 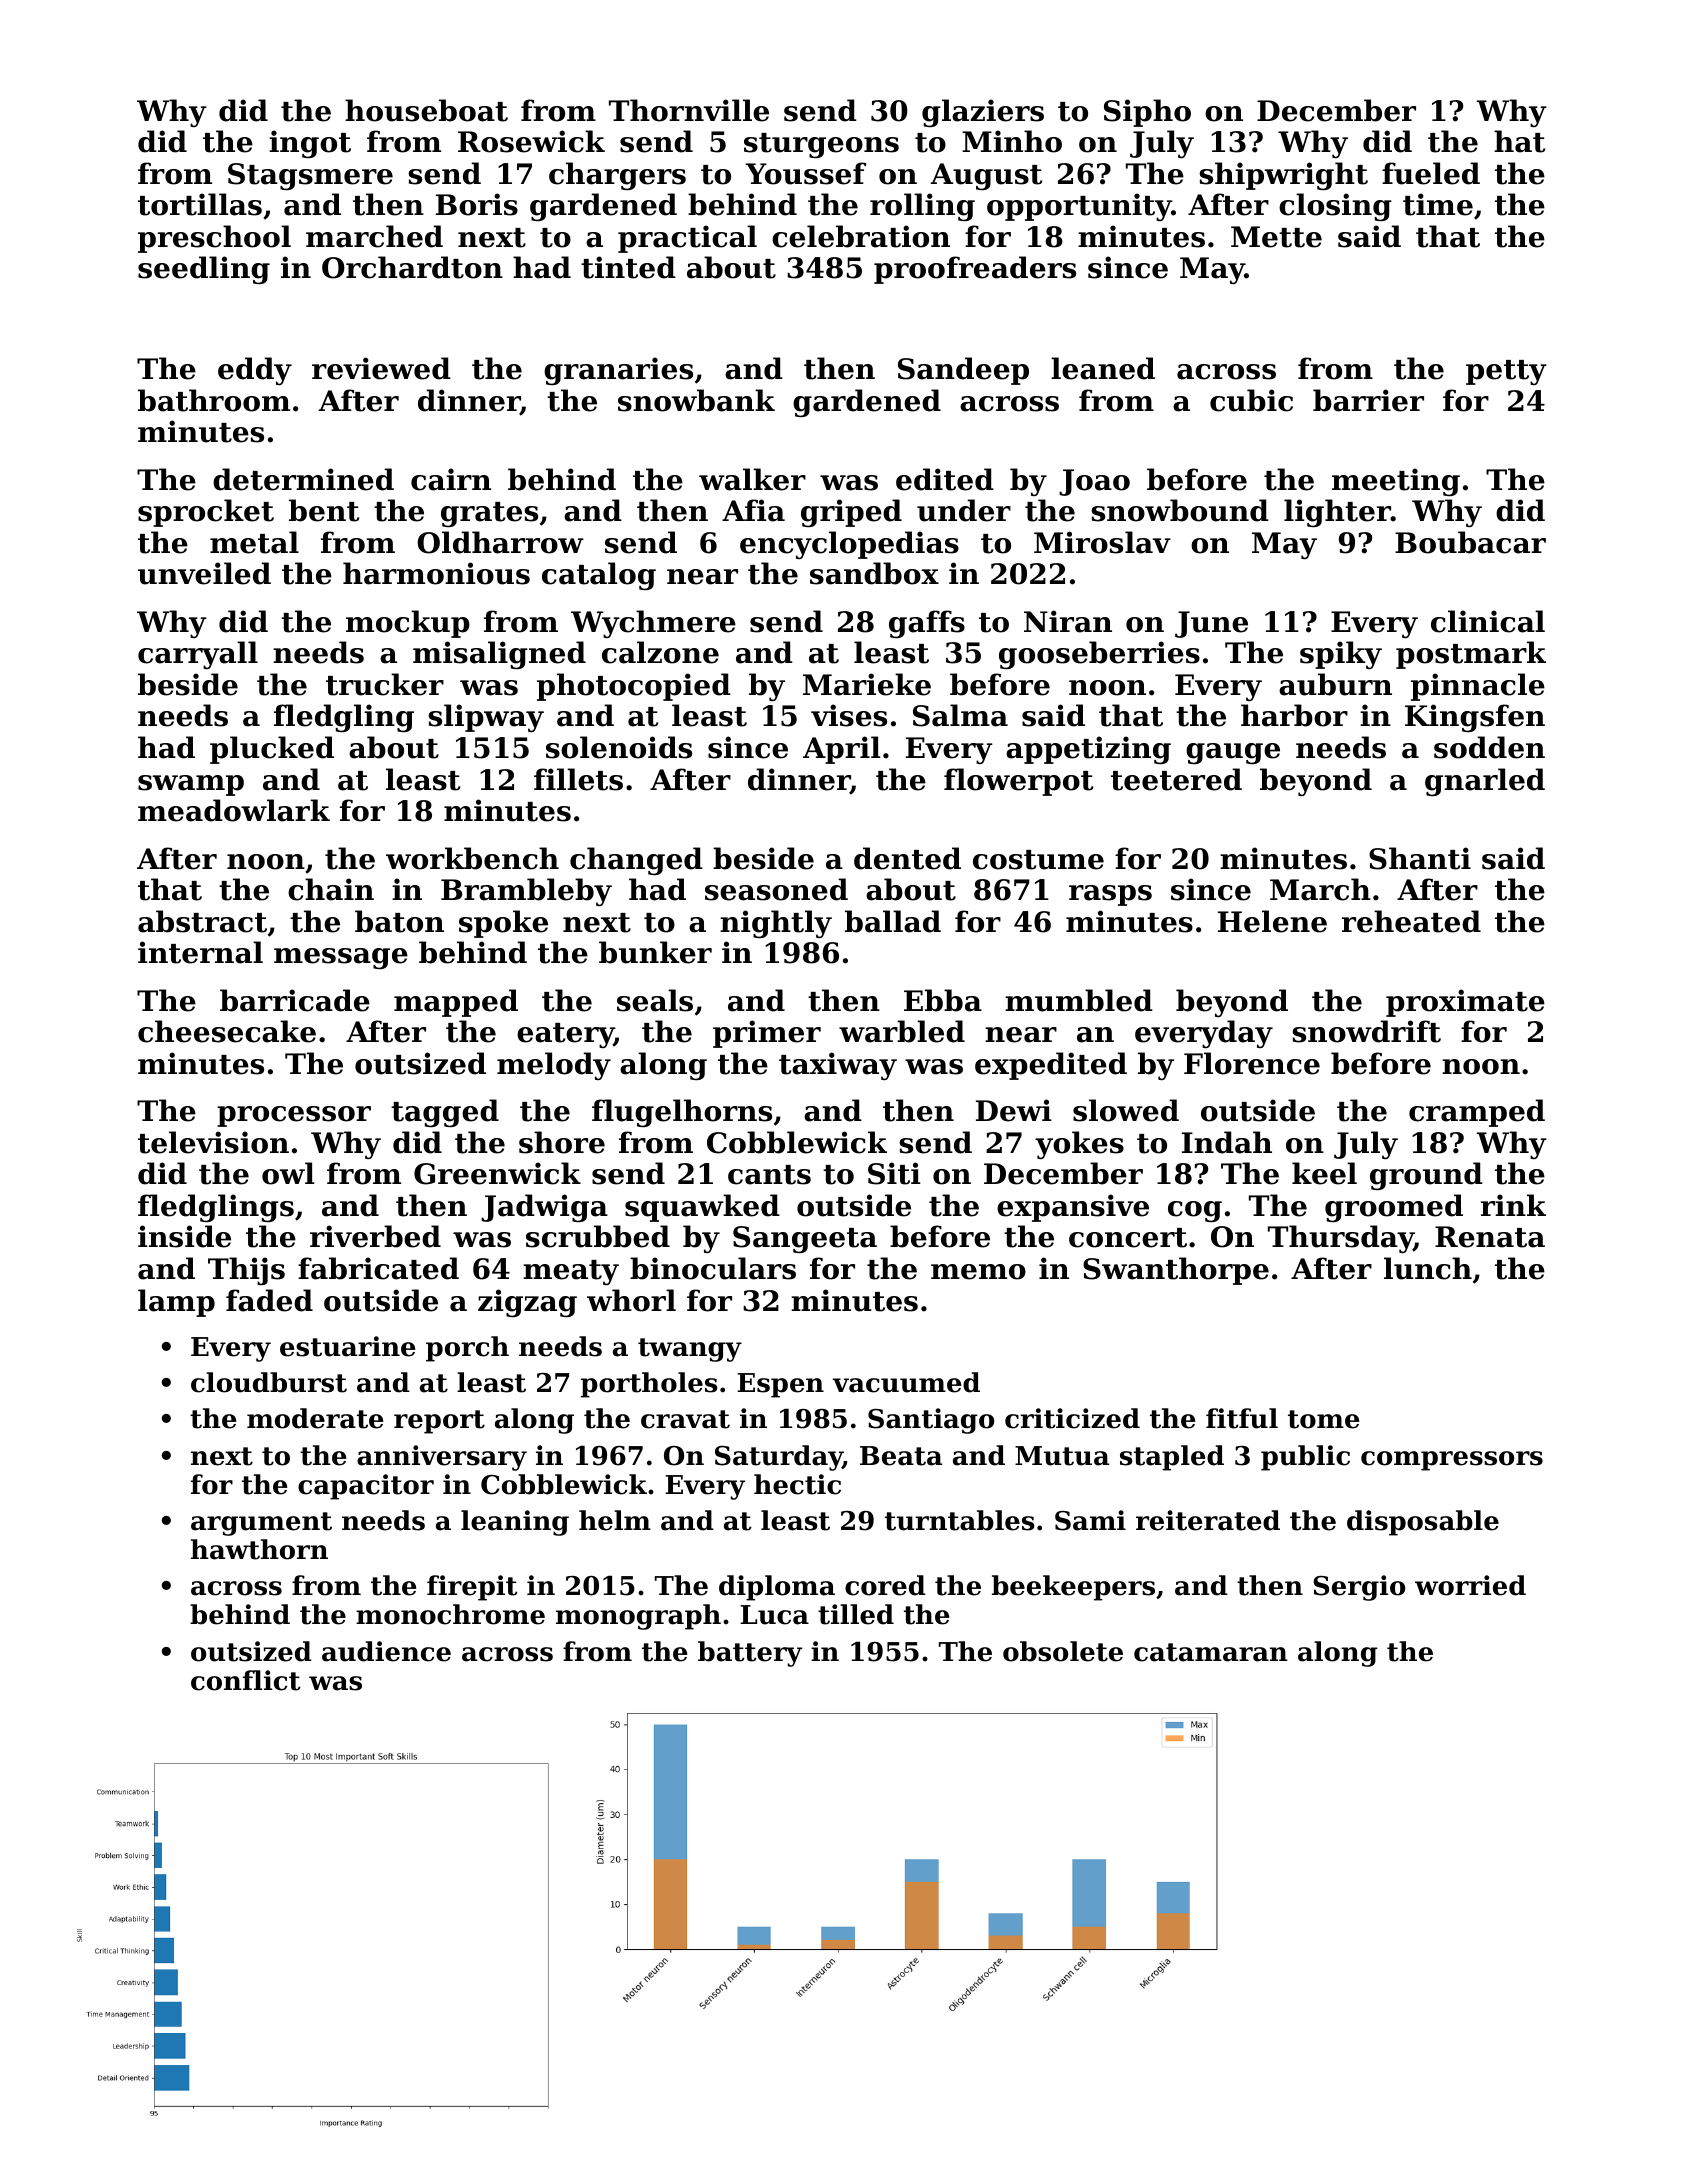 What do you see at coordinates (617, 176) in the page?
I see `chargers` at bounding box center [617, 176].
